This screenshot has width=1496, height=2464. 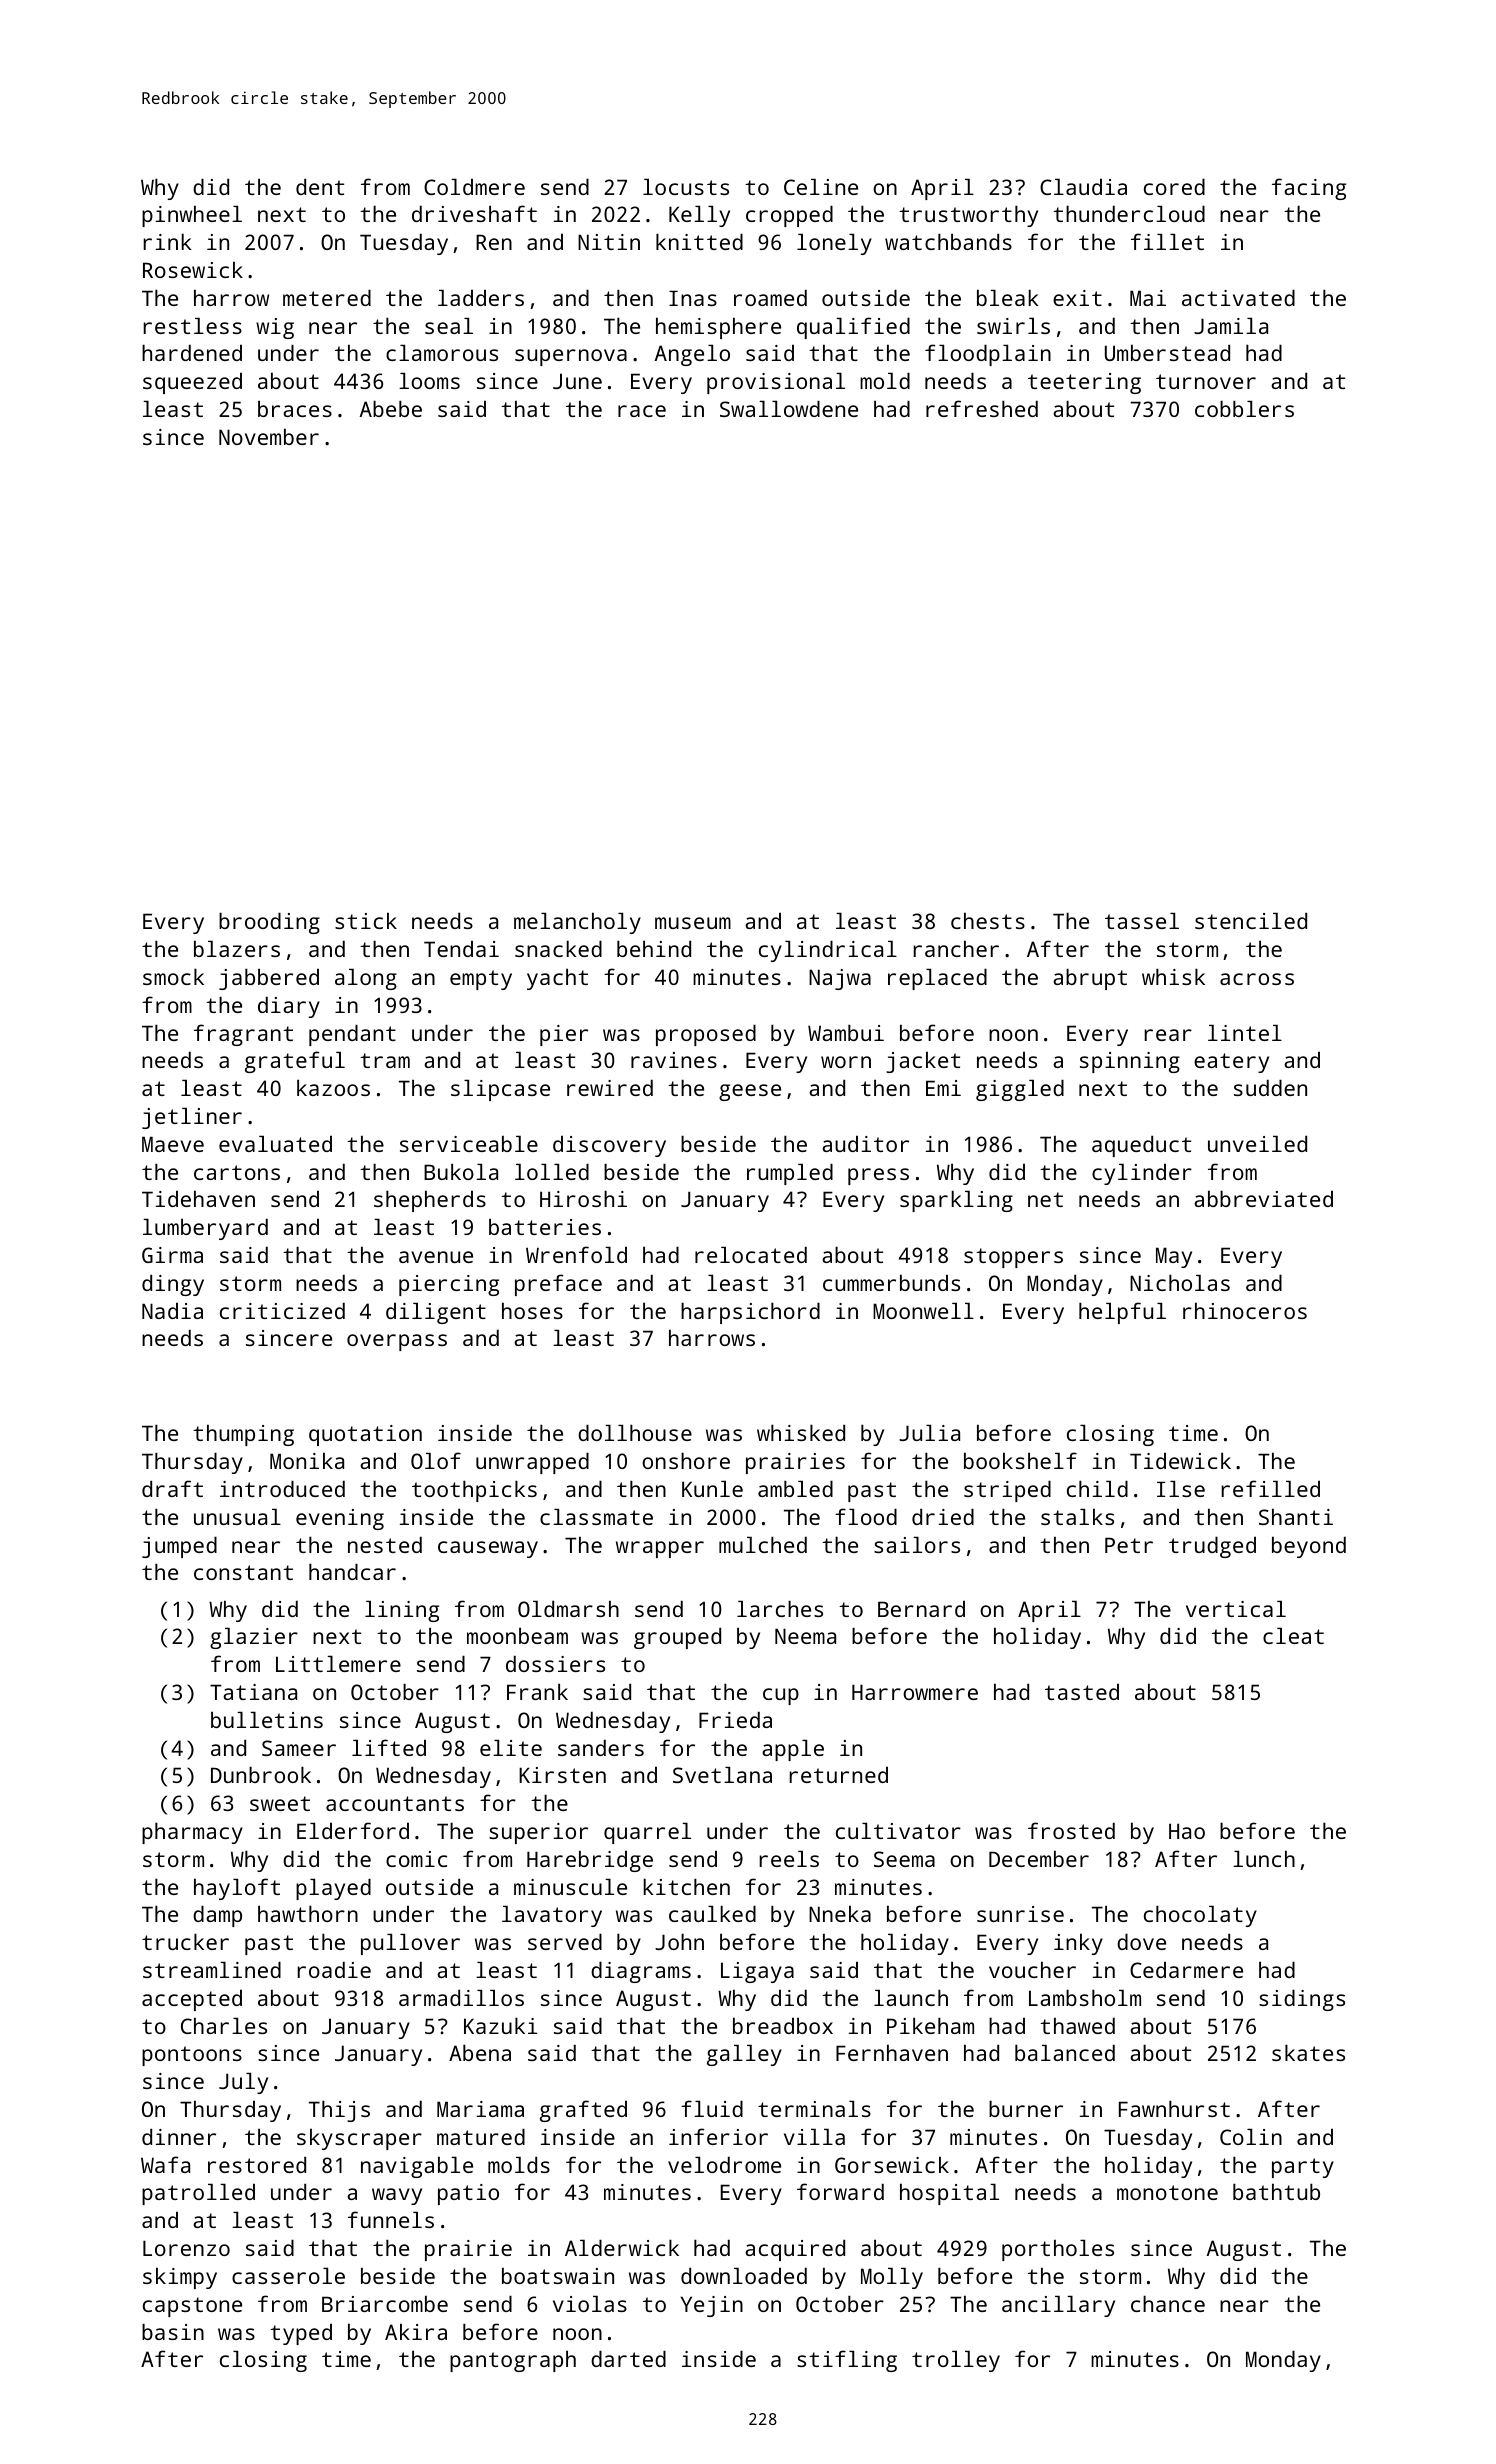 What do you see at coordinates (577, 923) in the screenshot?
I see `melancholy` at bounding box center [577, 923].
